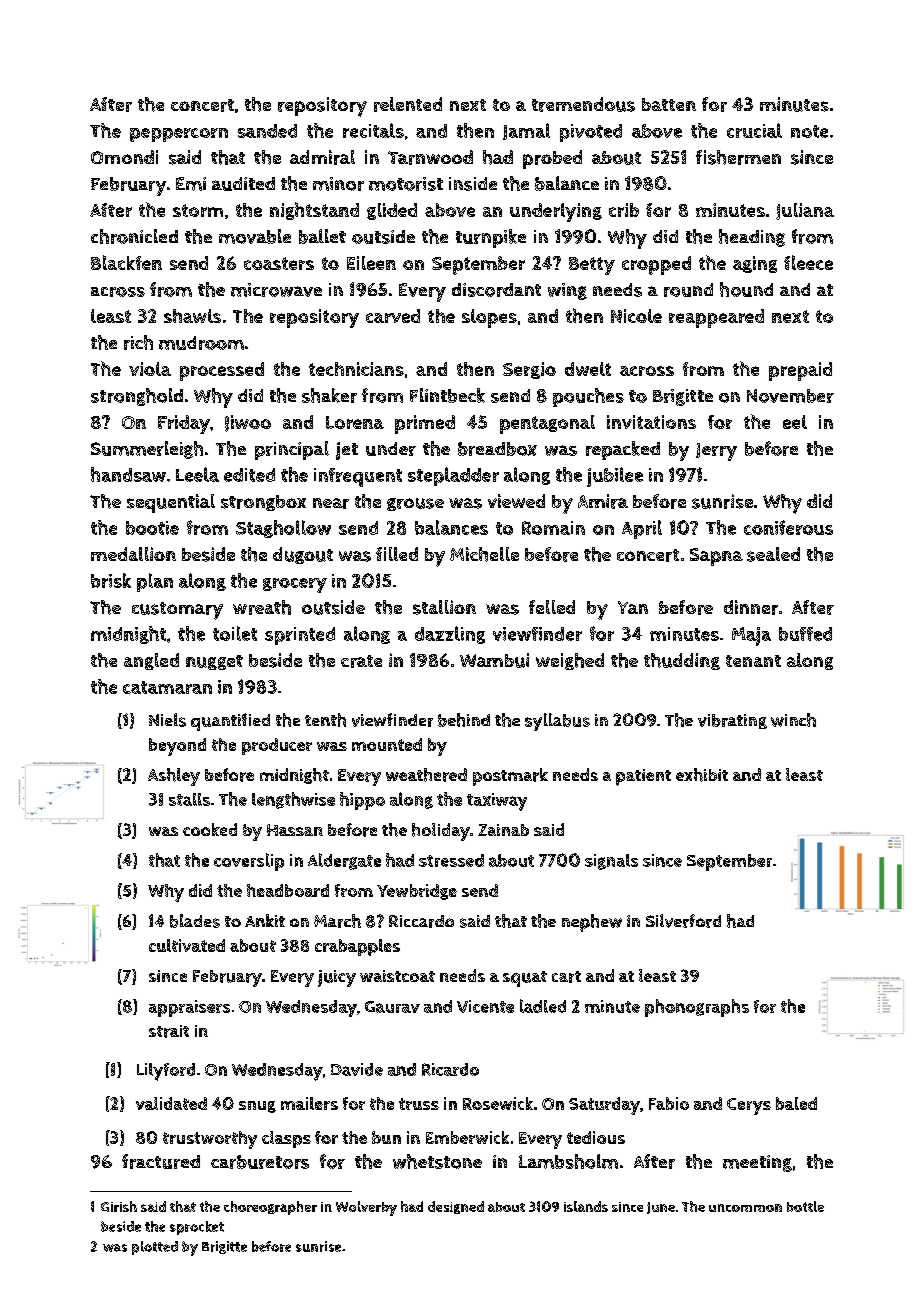 The image size is (924, 1314). Describe the element at coordinates (408, 104) in the screenshot. I see `relented` at that location.
